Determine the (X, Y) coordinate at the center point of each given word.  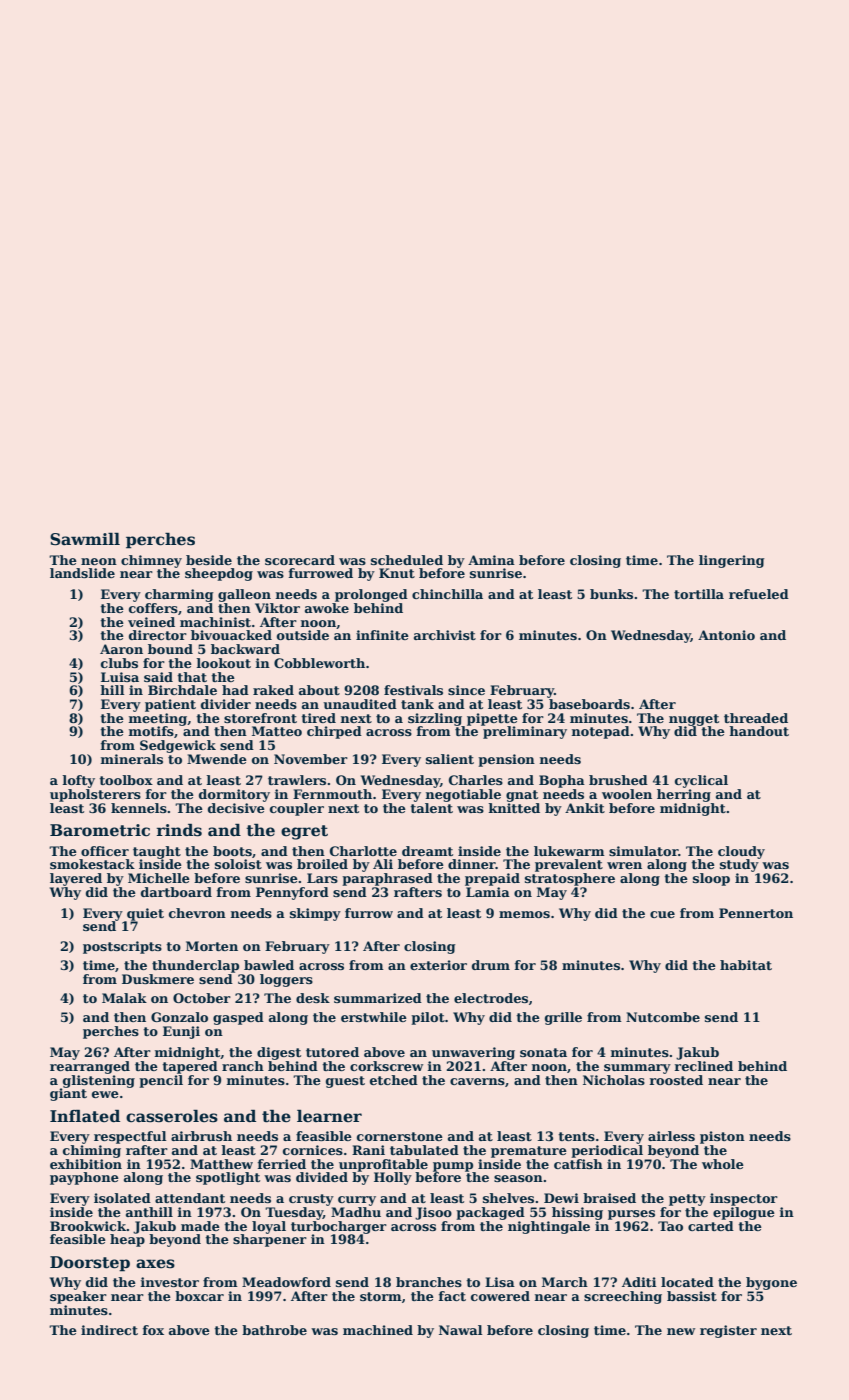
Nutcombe (663, 1017)
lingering (732, 561)
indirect (109, 1330)
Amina (491, 560)
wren (624, 865)
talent (431, 808)
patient (170, 705)
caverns (477, 1081)
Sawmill (85, 539)
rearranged (90, 1067)
